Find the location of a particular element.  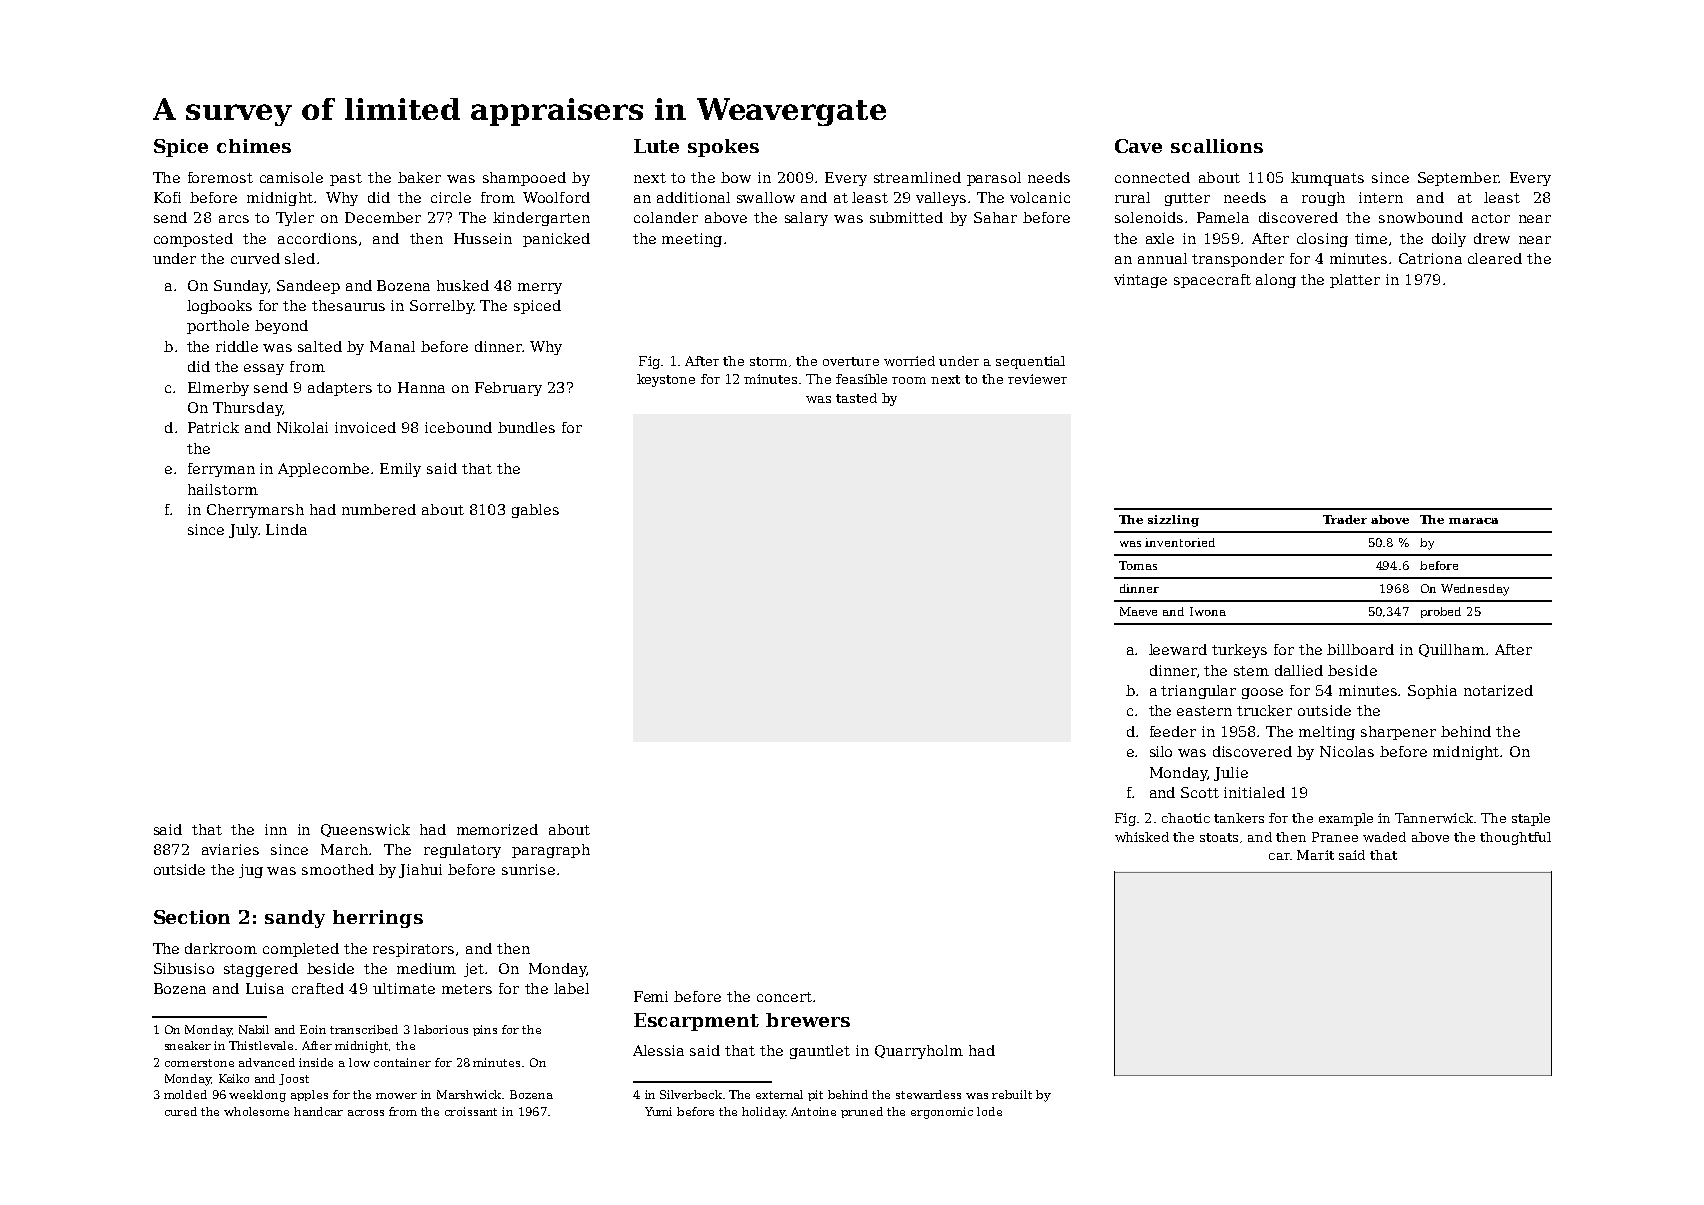

inventoried is located at coordinates (1180, 542).
